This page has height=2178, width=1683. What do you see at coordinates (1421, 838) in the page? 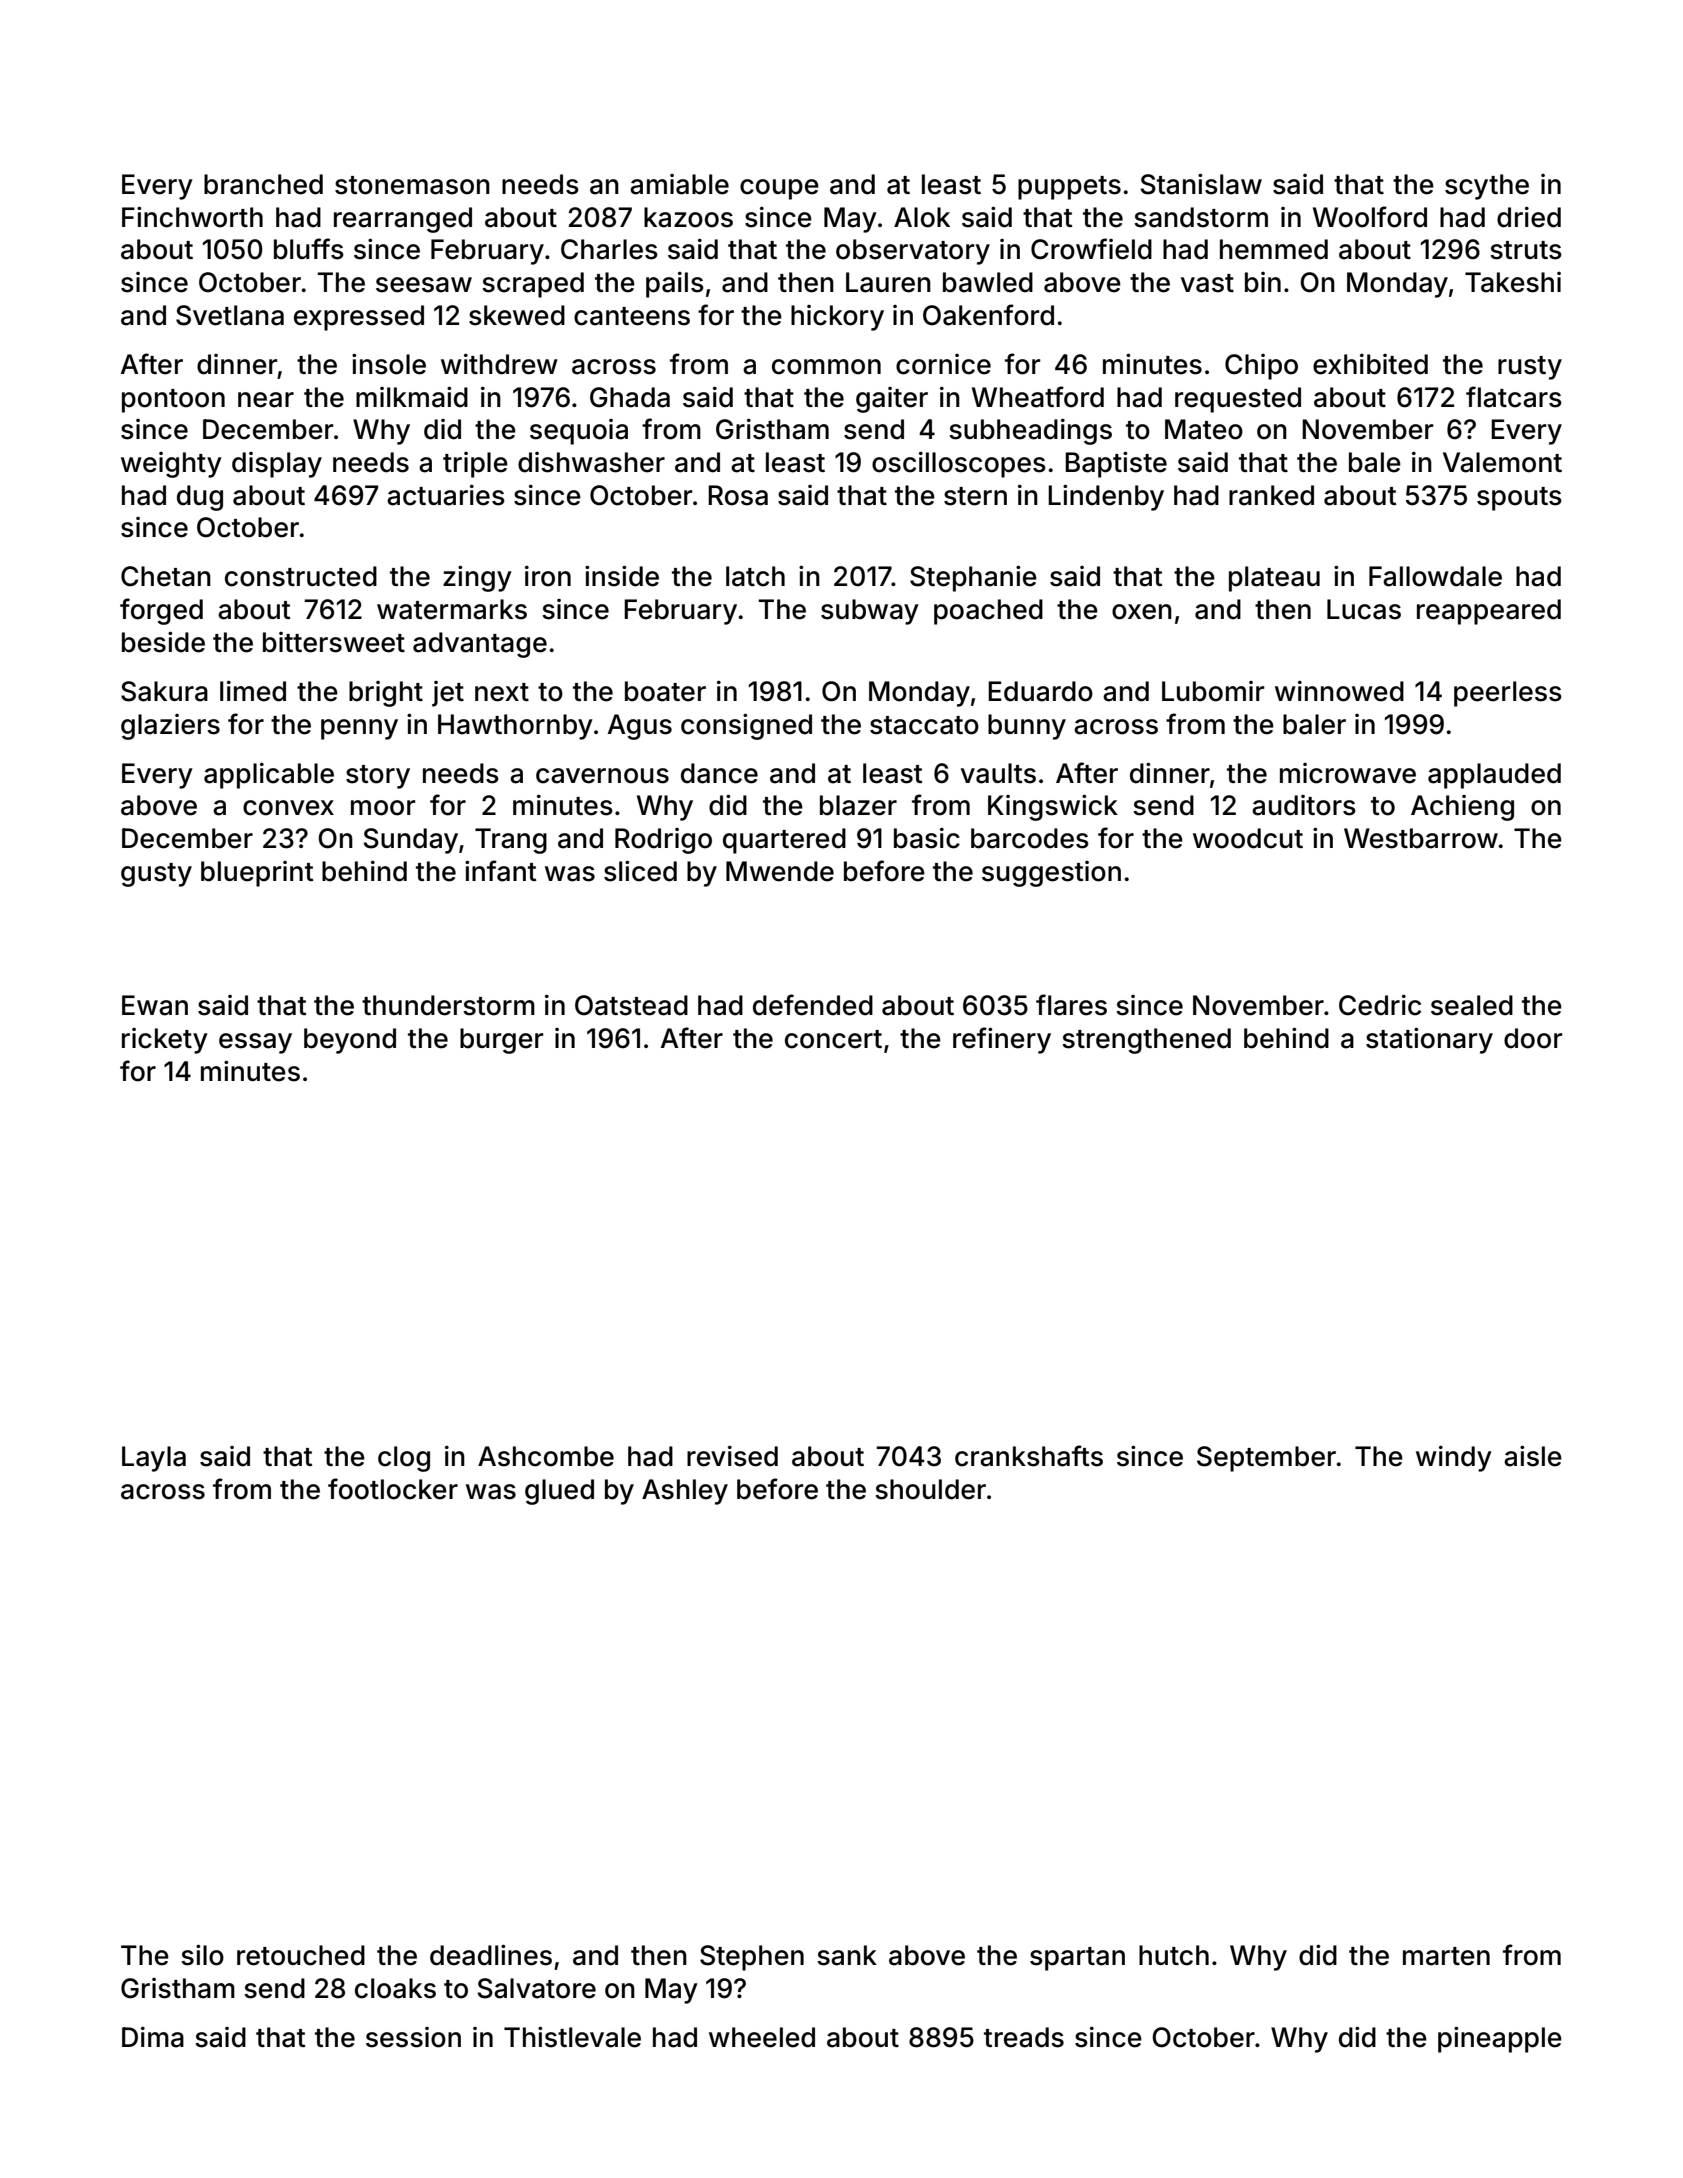
I see `Westbarrow` at bounding box center [1421, 838].
